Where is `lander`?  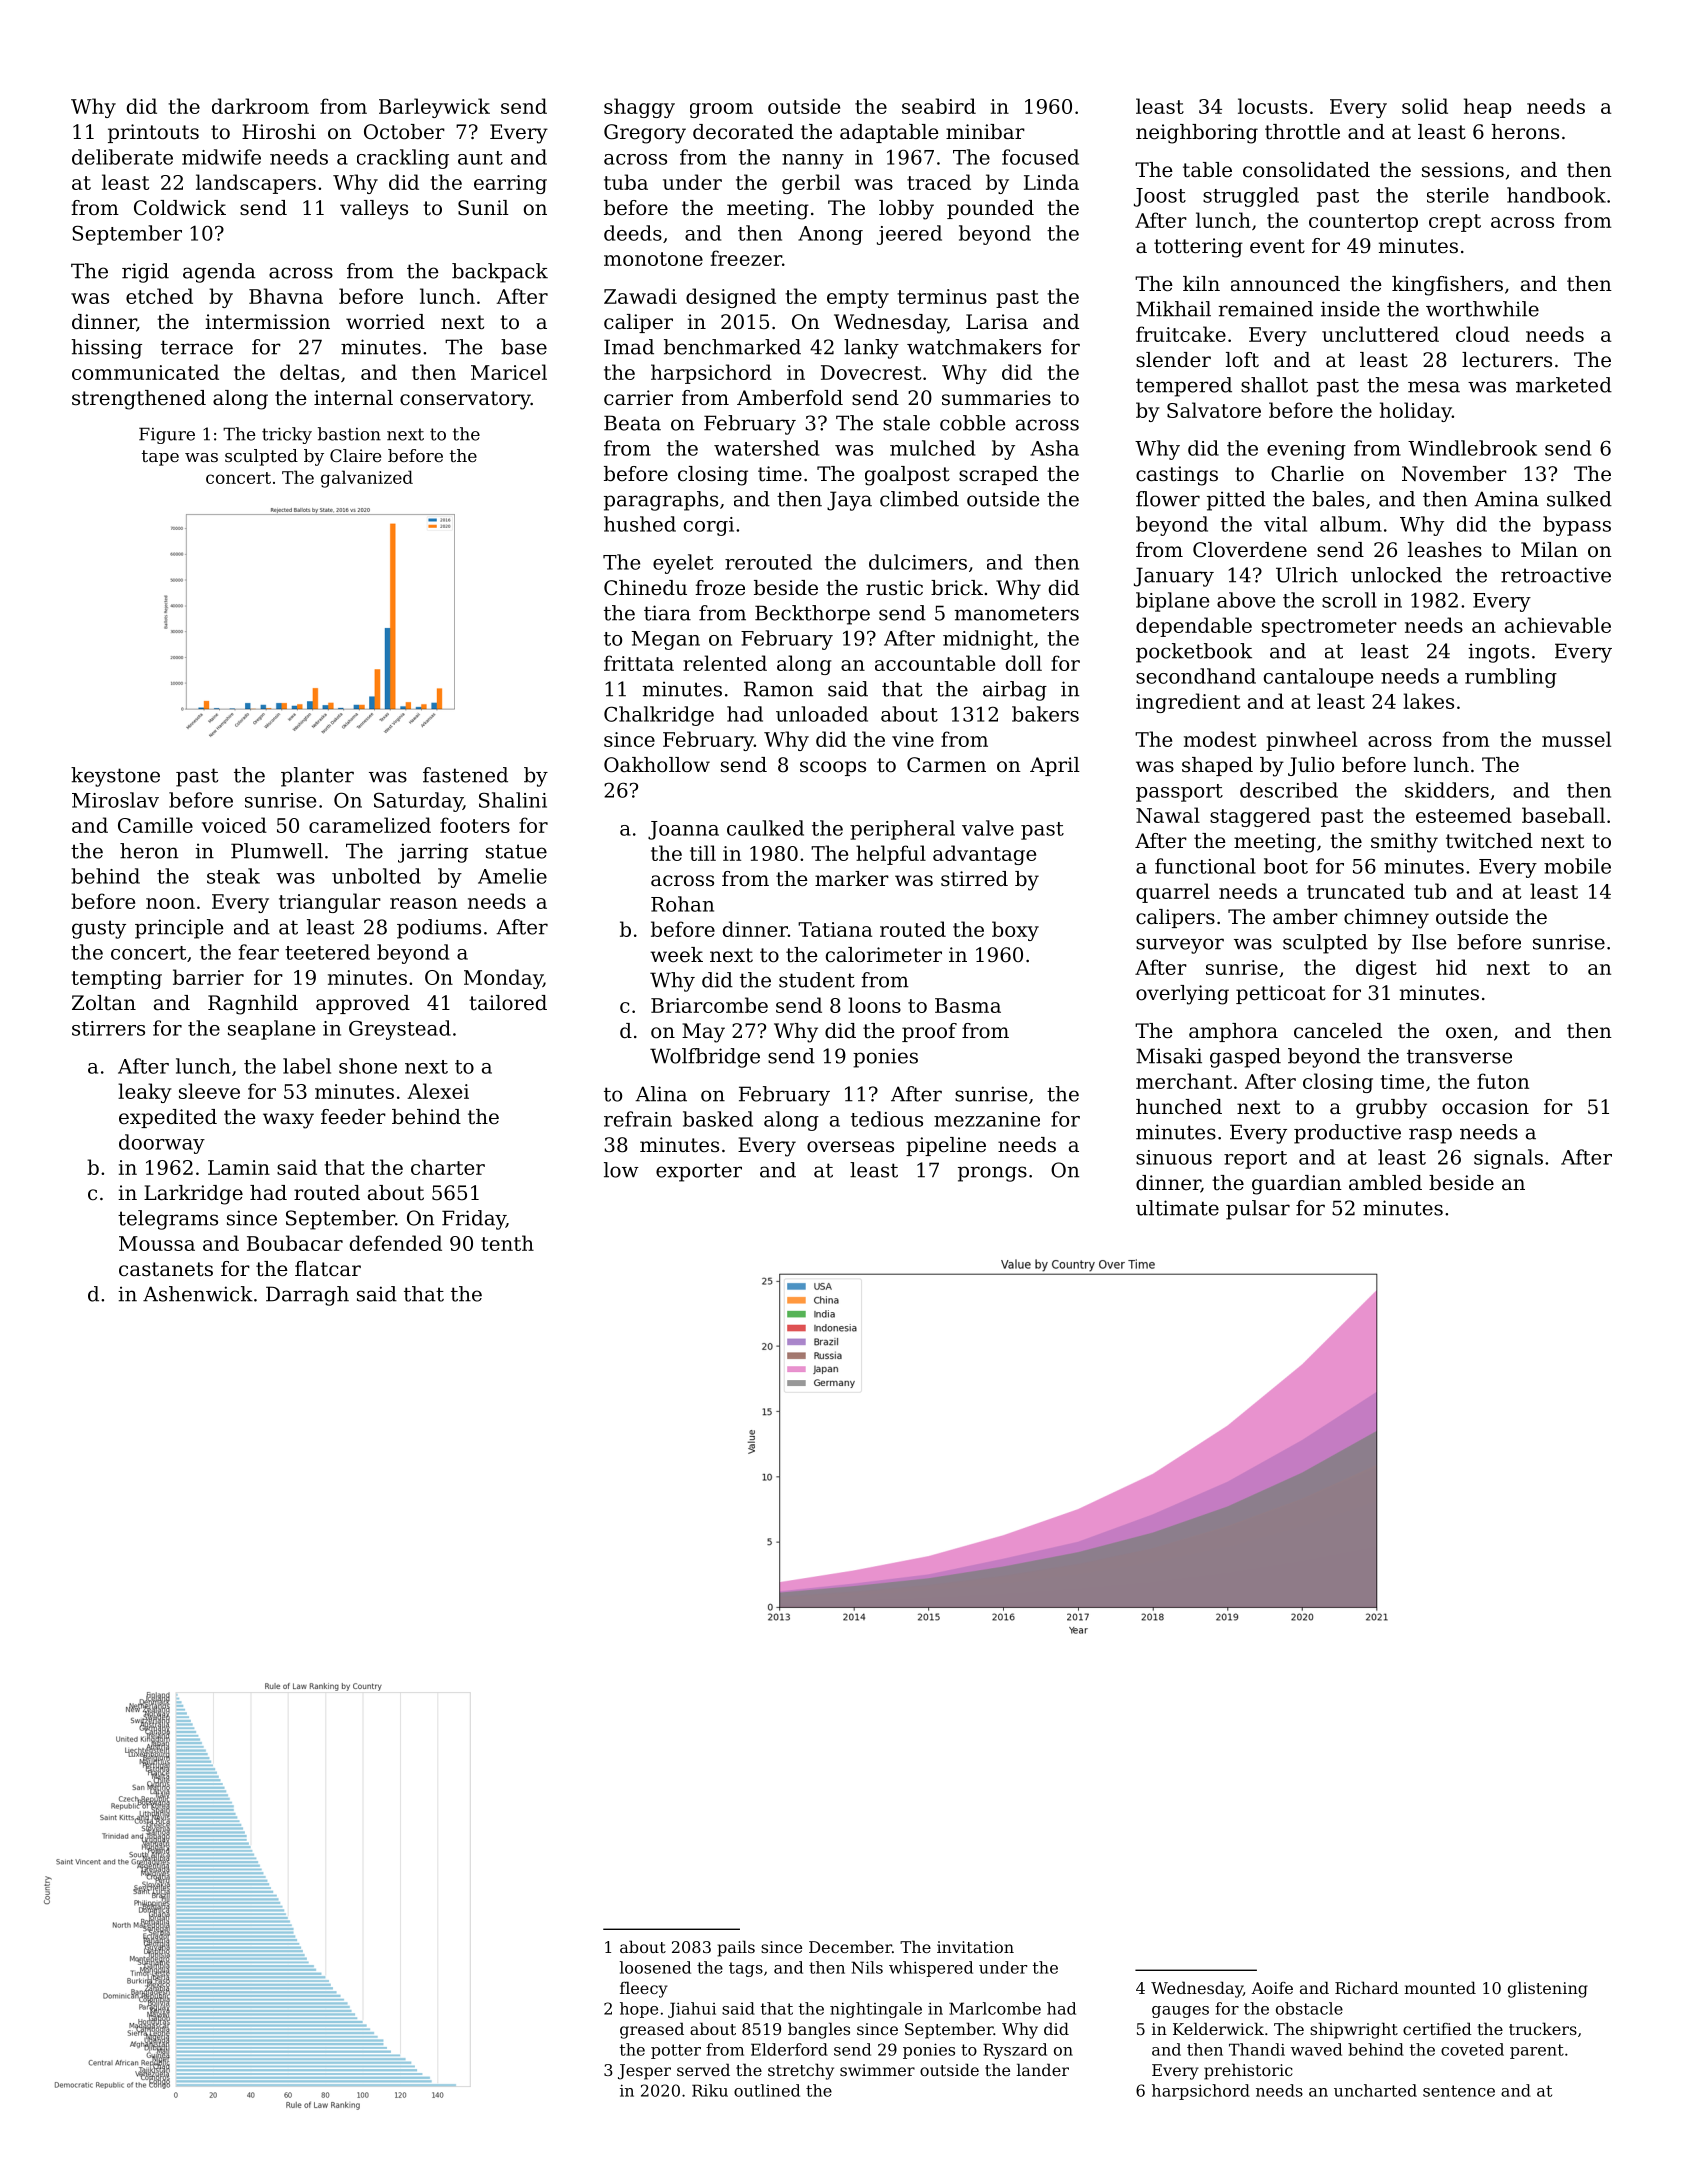 lander is located at coordinates (1043, 2069).
